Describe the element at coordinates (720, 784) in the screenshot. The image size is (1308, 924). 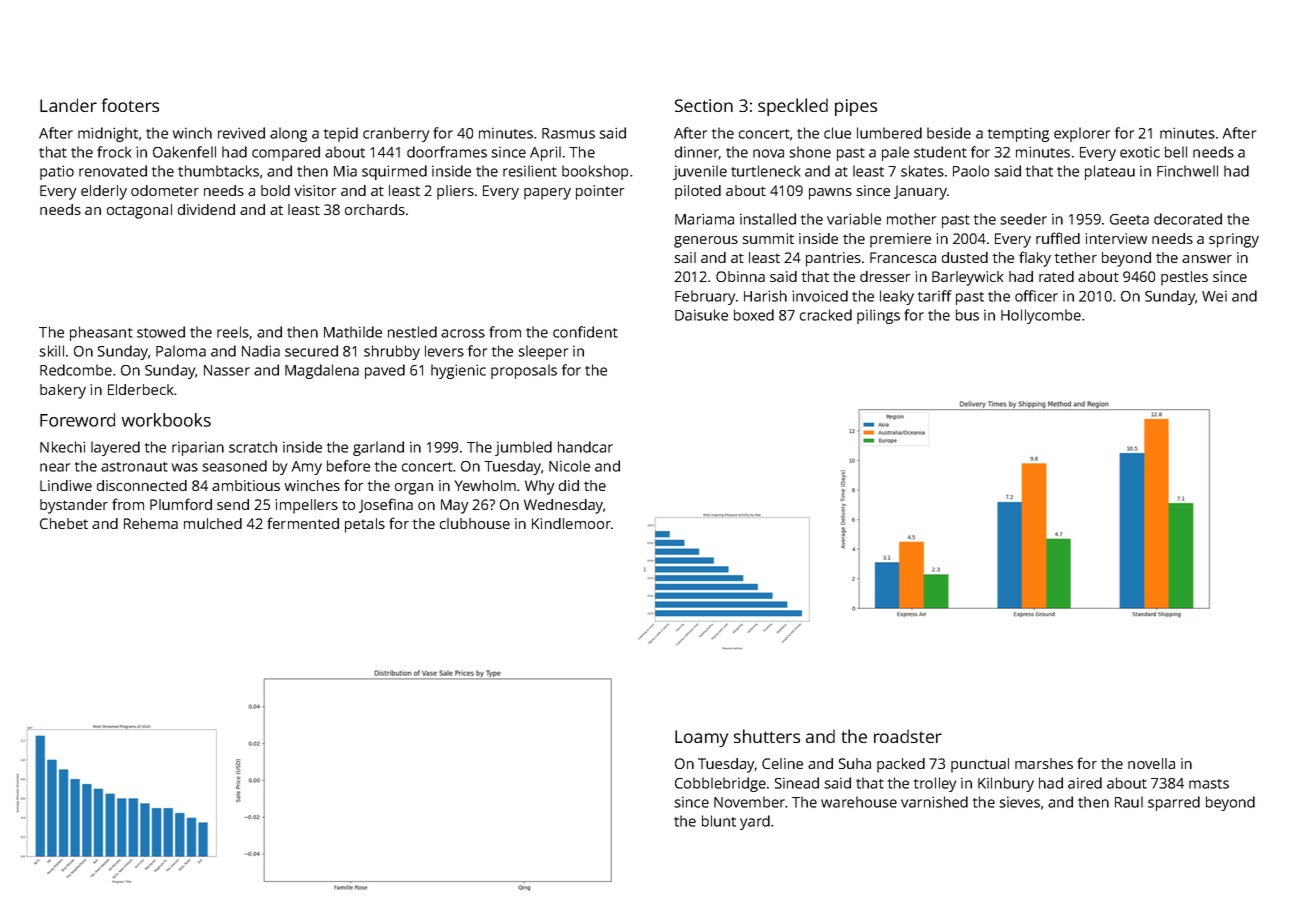
I see `Cobblebridge` at that location.
